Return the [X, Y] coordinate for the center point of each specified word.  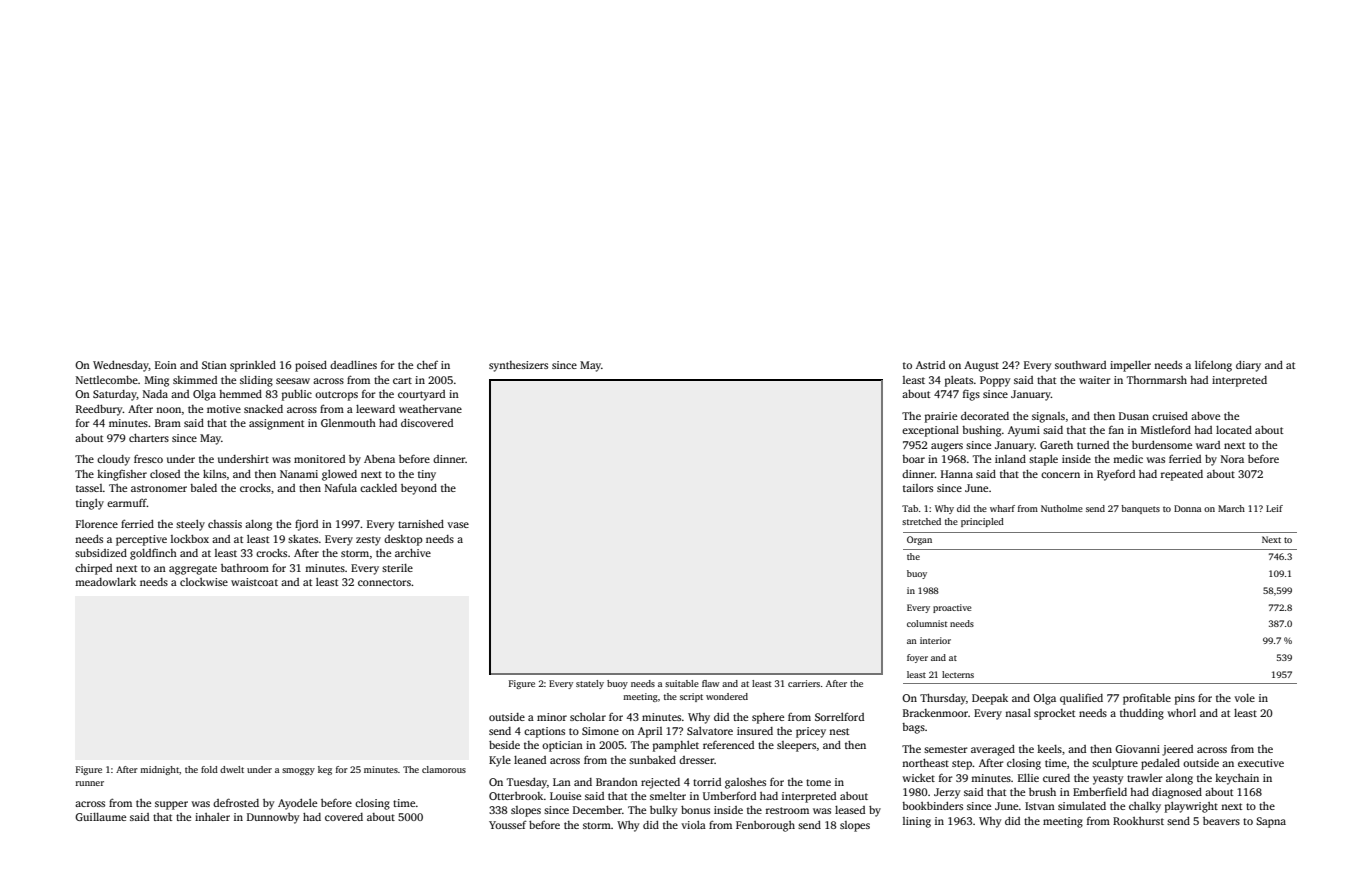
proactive [952, 608]
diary [1248, 366]
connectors [384, 582]
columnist [927, 623]
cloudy [113, 460]
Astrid [930, 365]
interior [935, 640]
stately [590, 684]
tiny [427, 475]
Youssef [508, 824]
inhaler [212, 817]
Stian [214, 365]
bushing [981, 431]
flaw [711, 683]
